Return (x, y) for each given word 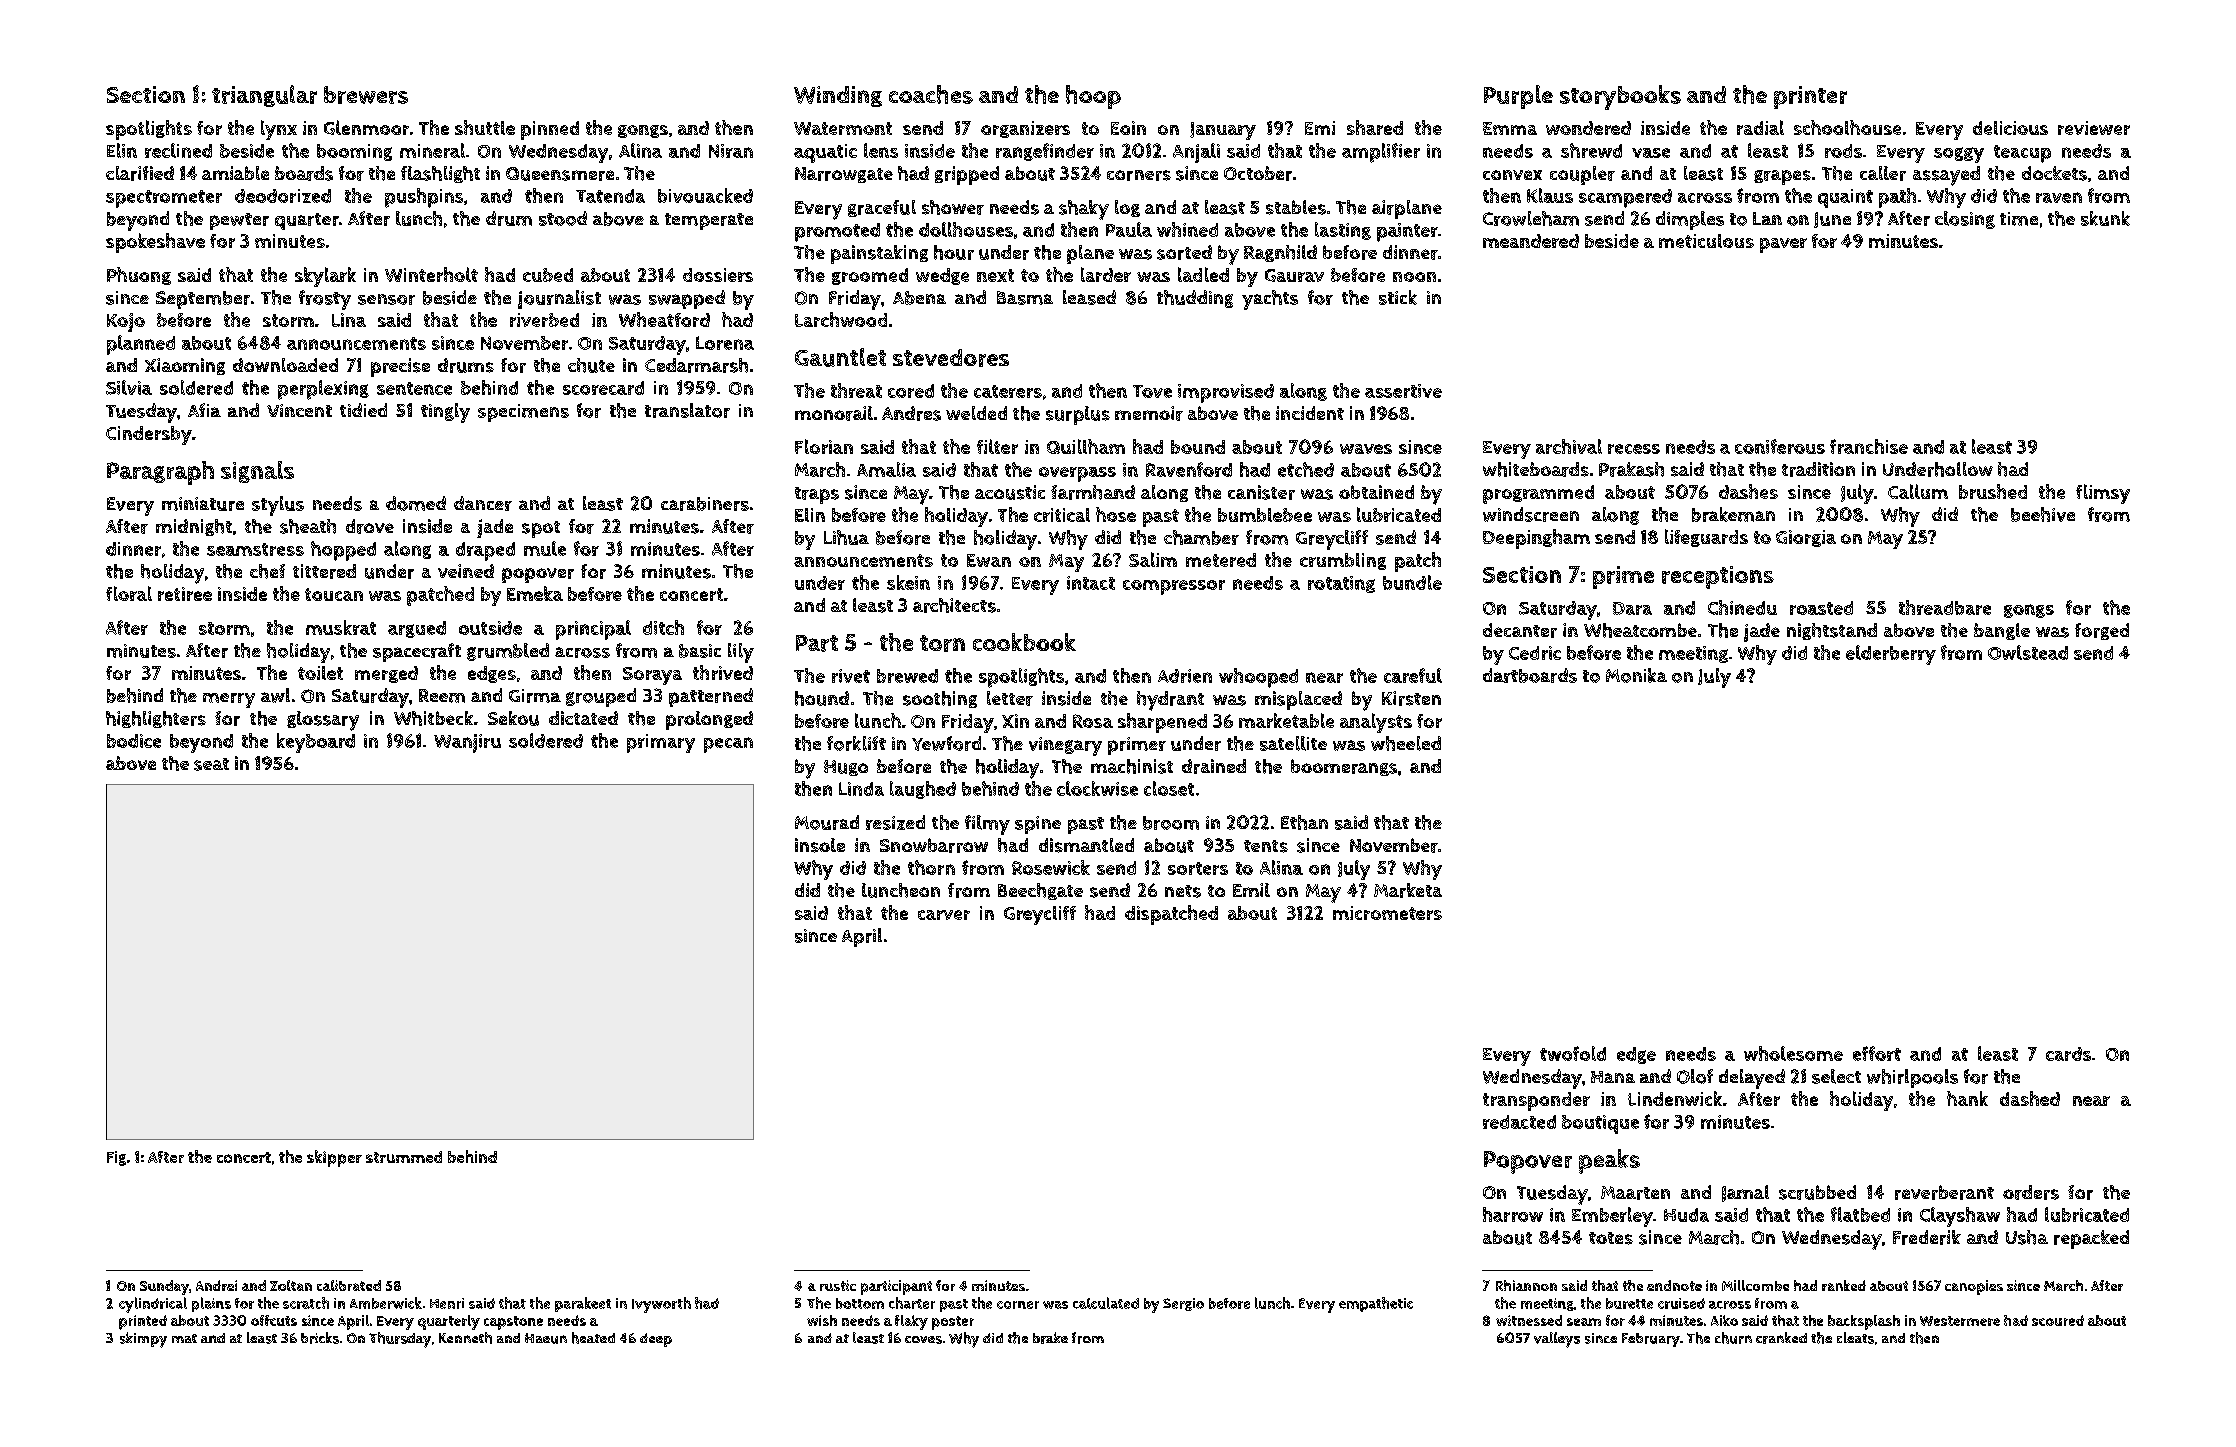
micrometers (1387, 913)
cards (2068, 1054)
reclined (178, 150)
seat (211, 764)
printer (1810, 97)
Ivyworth (661, 1305)
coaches (931, 94)
